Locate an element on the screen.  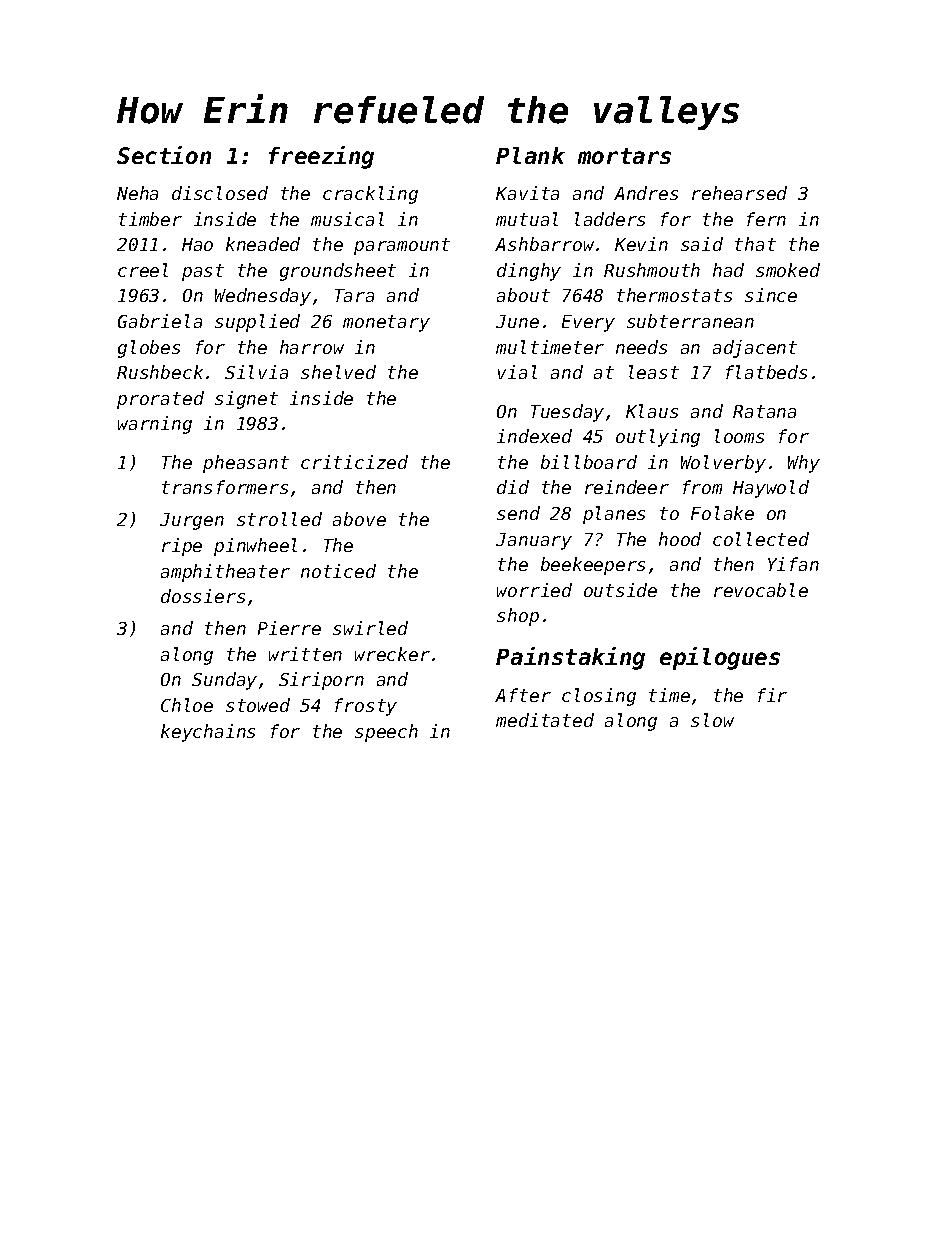
freezing is located at coordinates (321, 157).
